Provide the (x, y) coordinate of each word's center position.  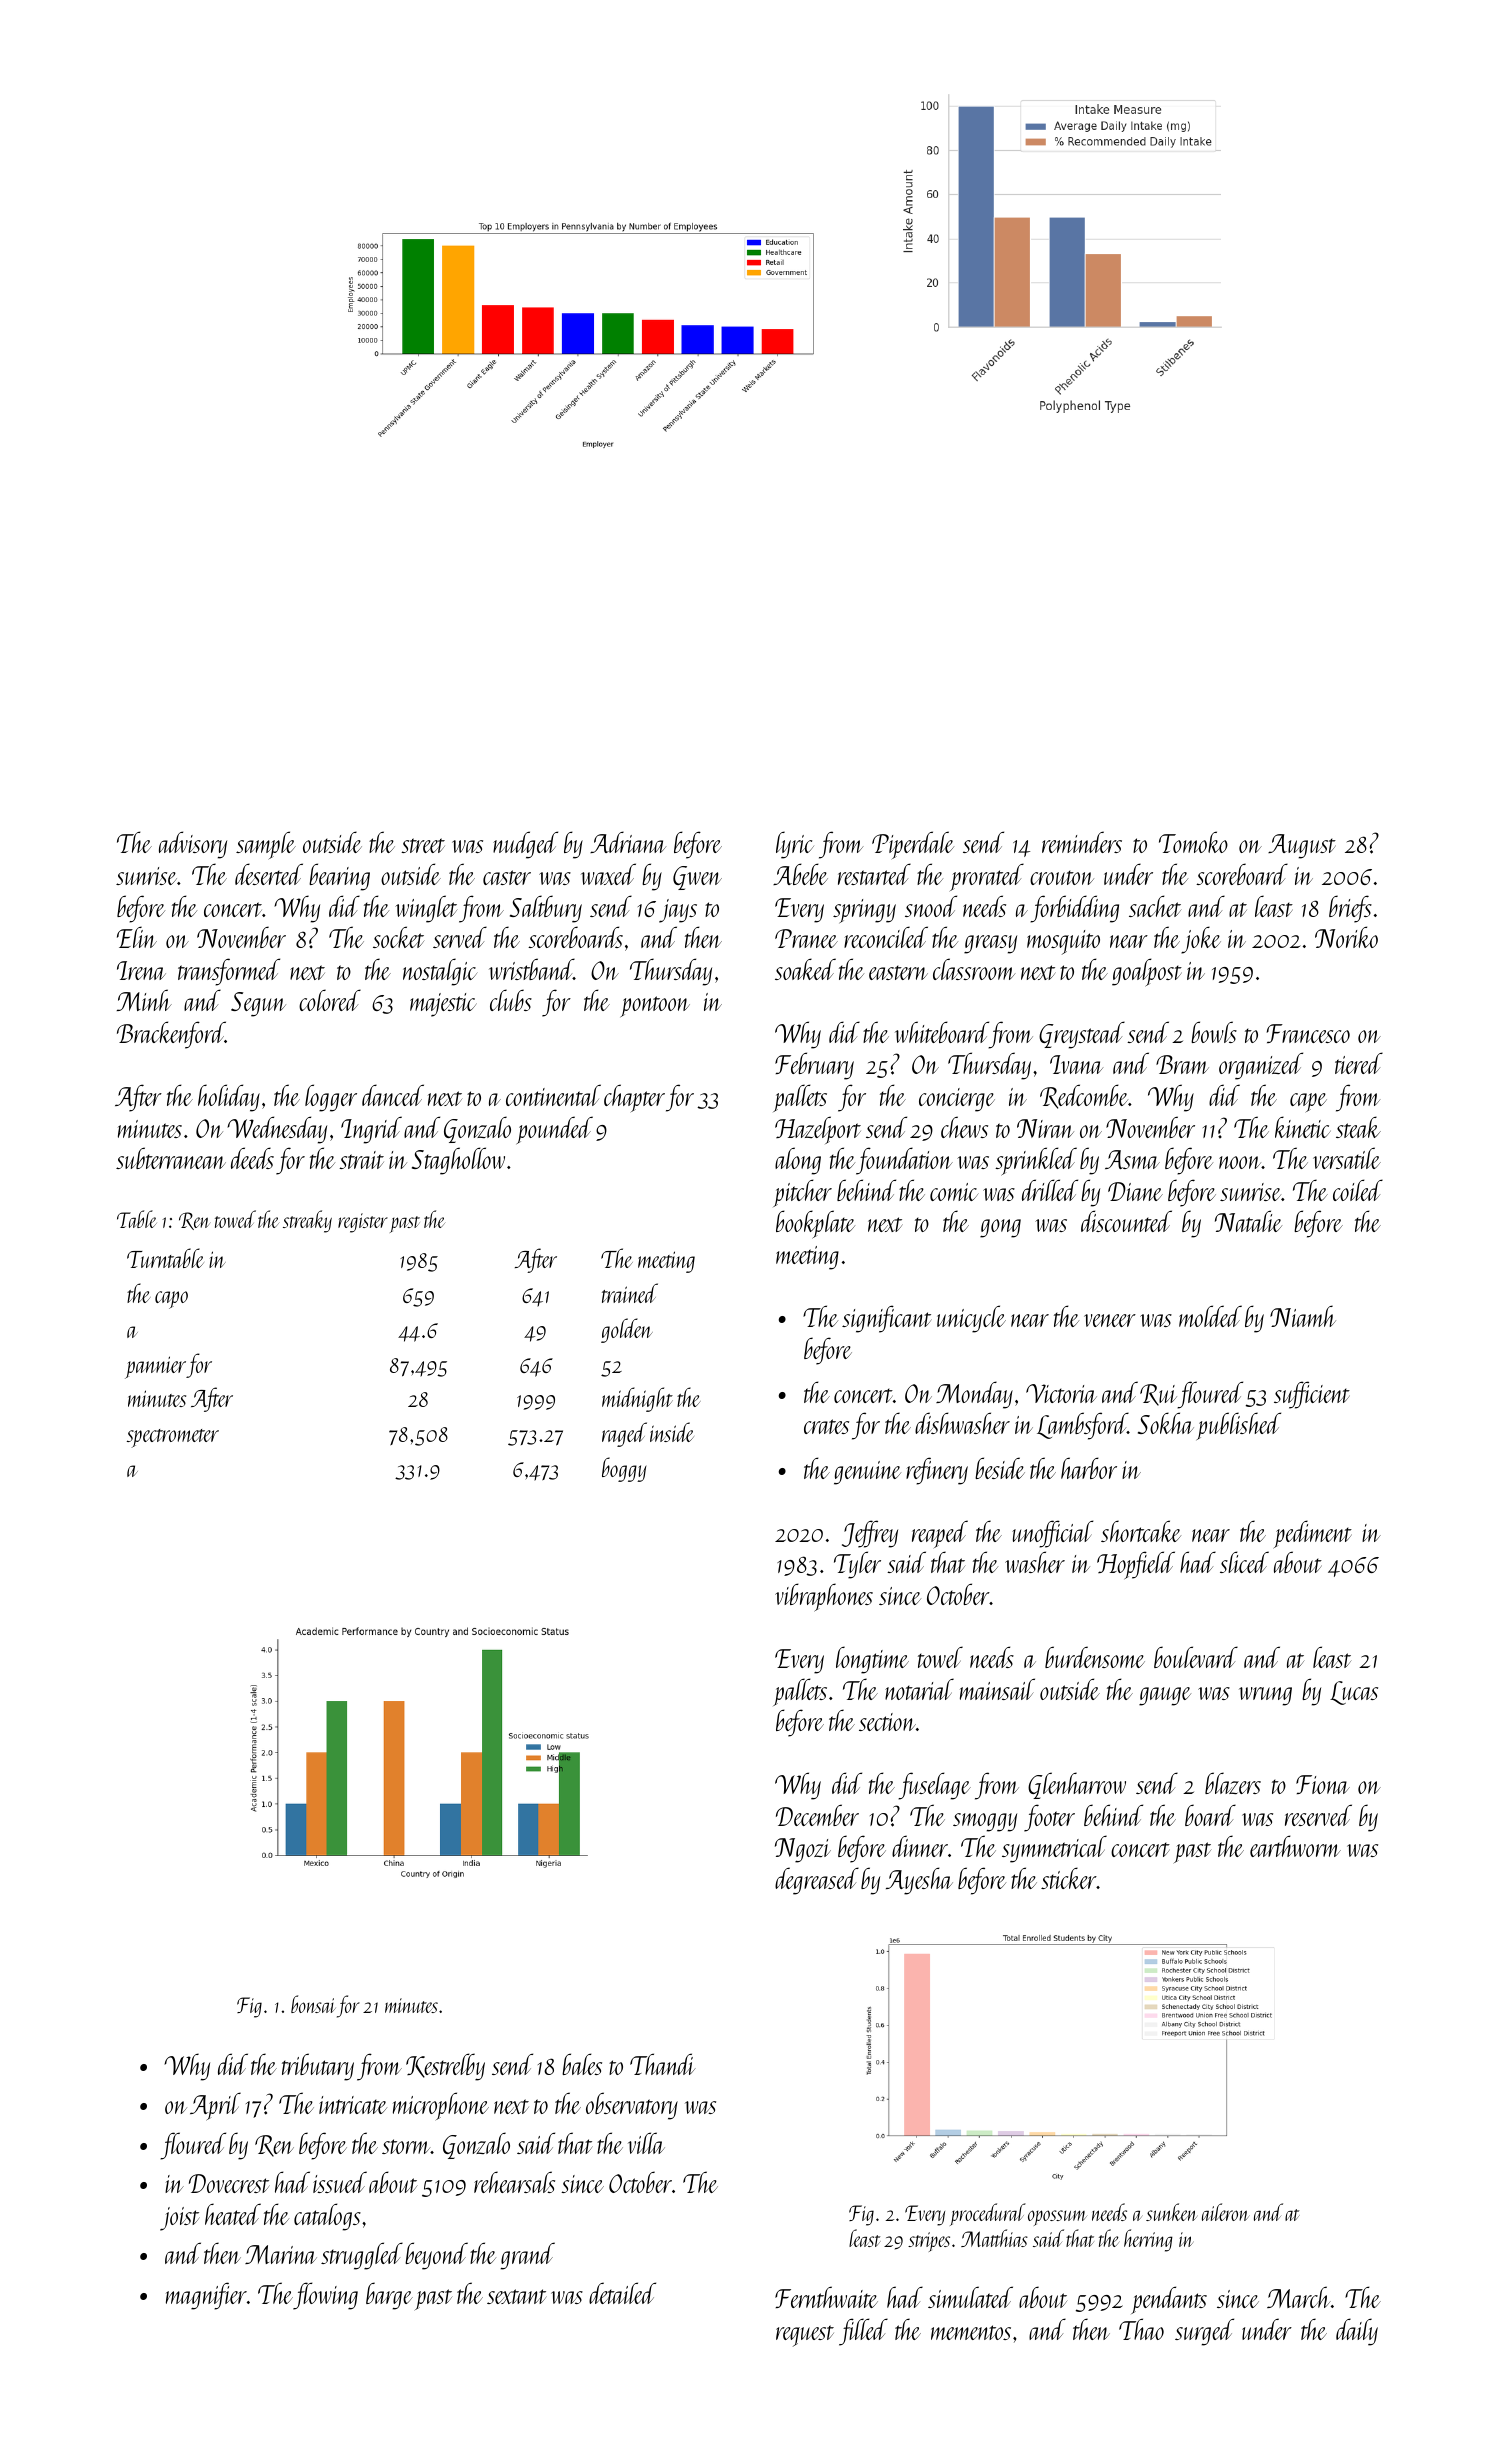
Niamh (1303, 1316)
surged (1204, 2332)
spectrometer (173, 1438)
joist (180, 2219)
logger (331, 1098)
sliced (1244, 1562)
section (887, 1722)
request (805, 2336)
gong (1000, 1228)
